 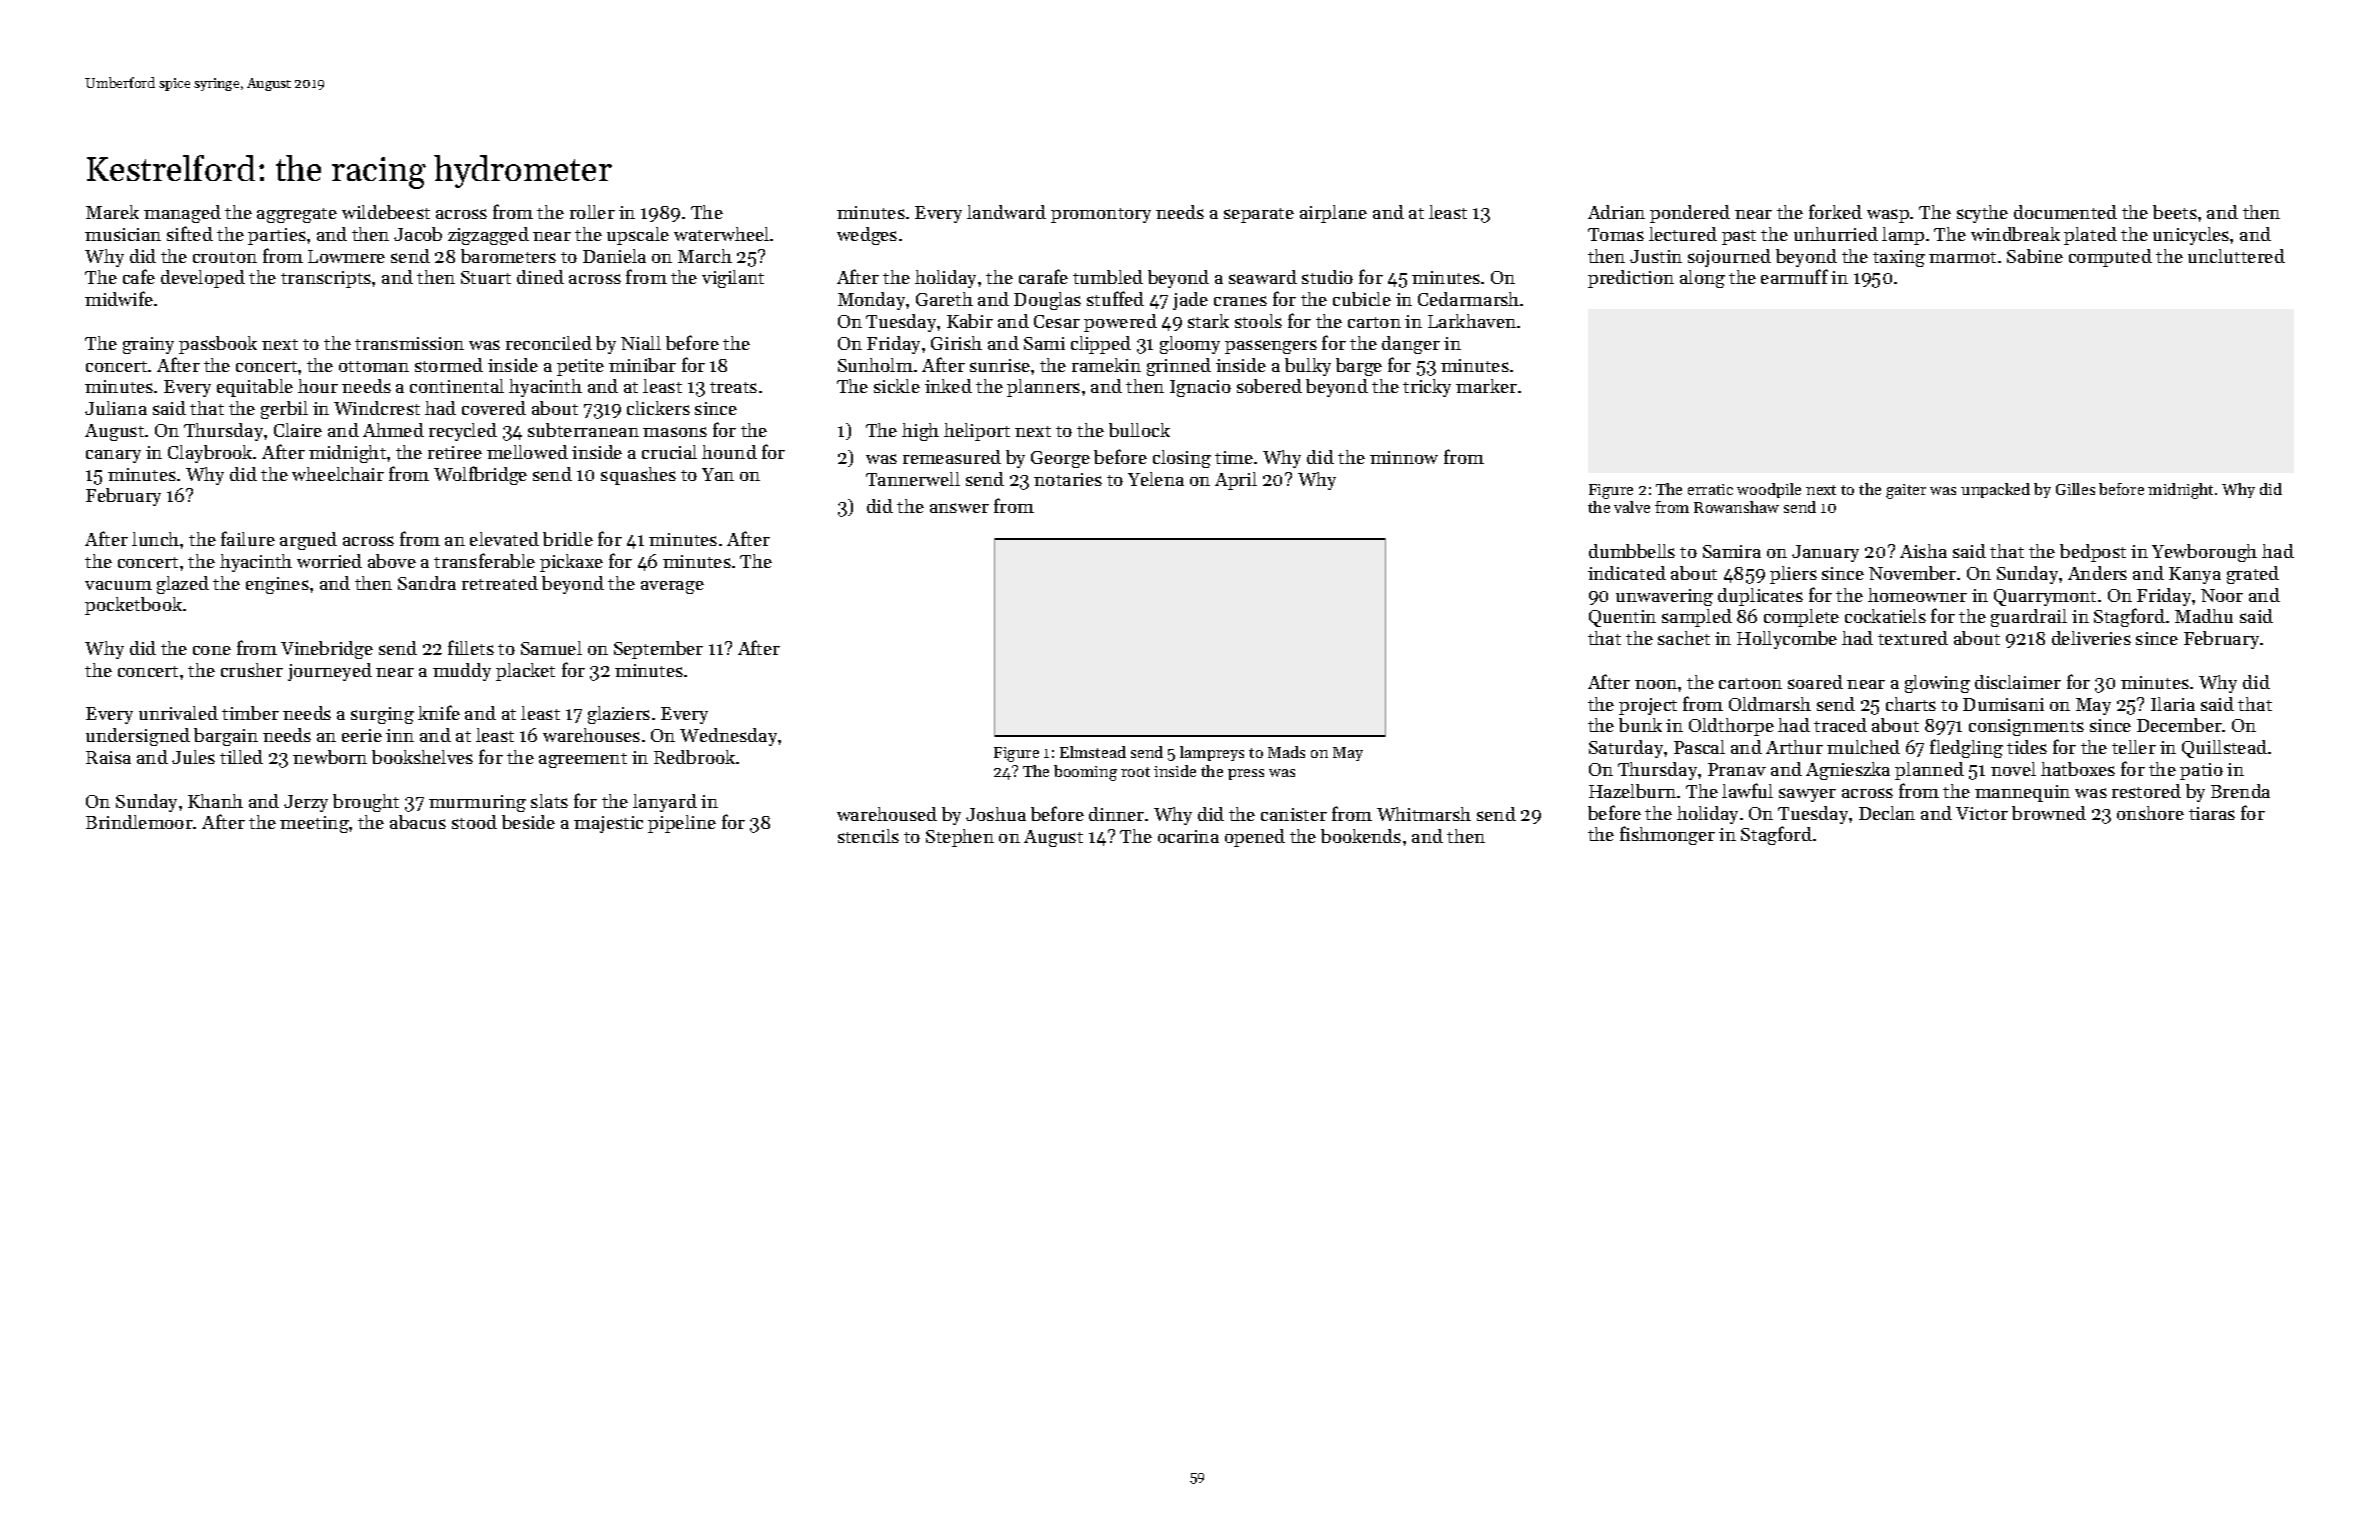 What do you see at coordinates (1374, 322) in the document?
I see `carton` at bounding box center [1374, 322].
